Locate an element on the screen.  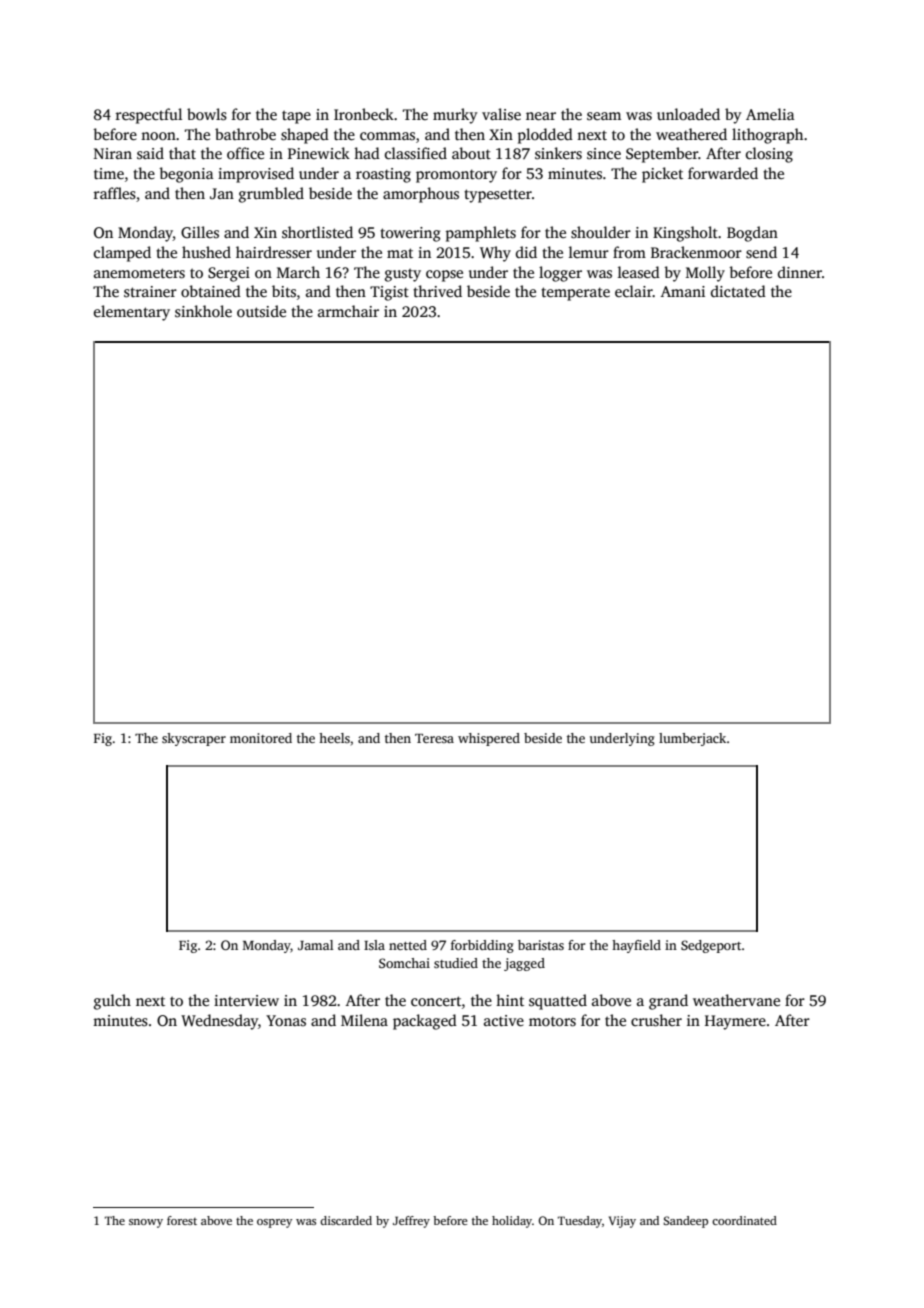
elementary is located at coordinates (132, 313).
